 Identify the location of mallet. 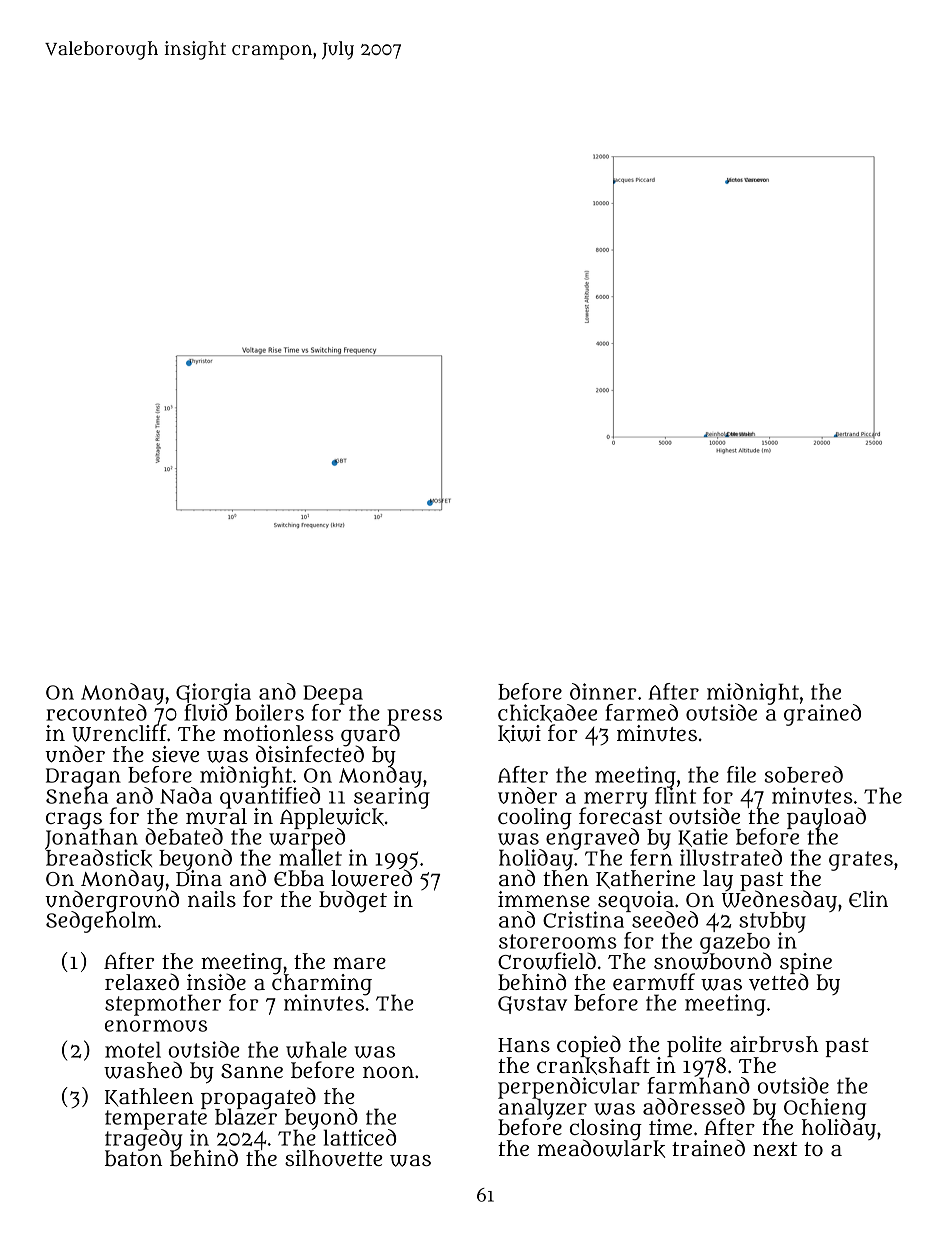
(310, 858).
